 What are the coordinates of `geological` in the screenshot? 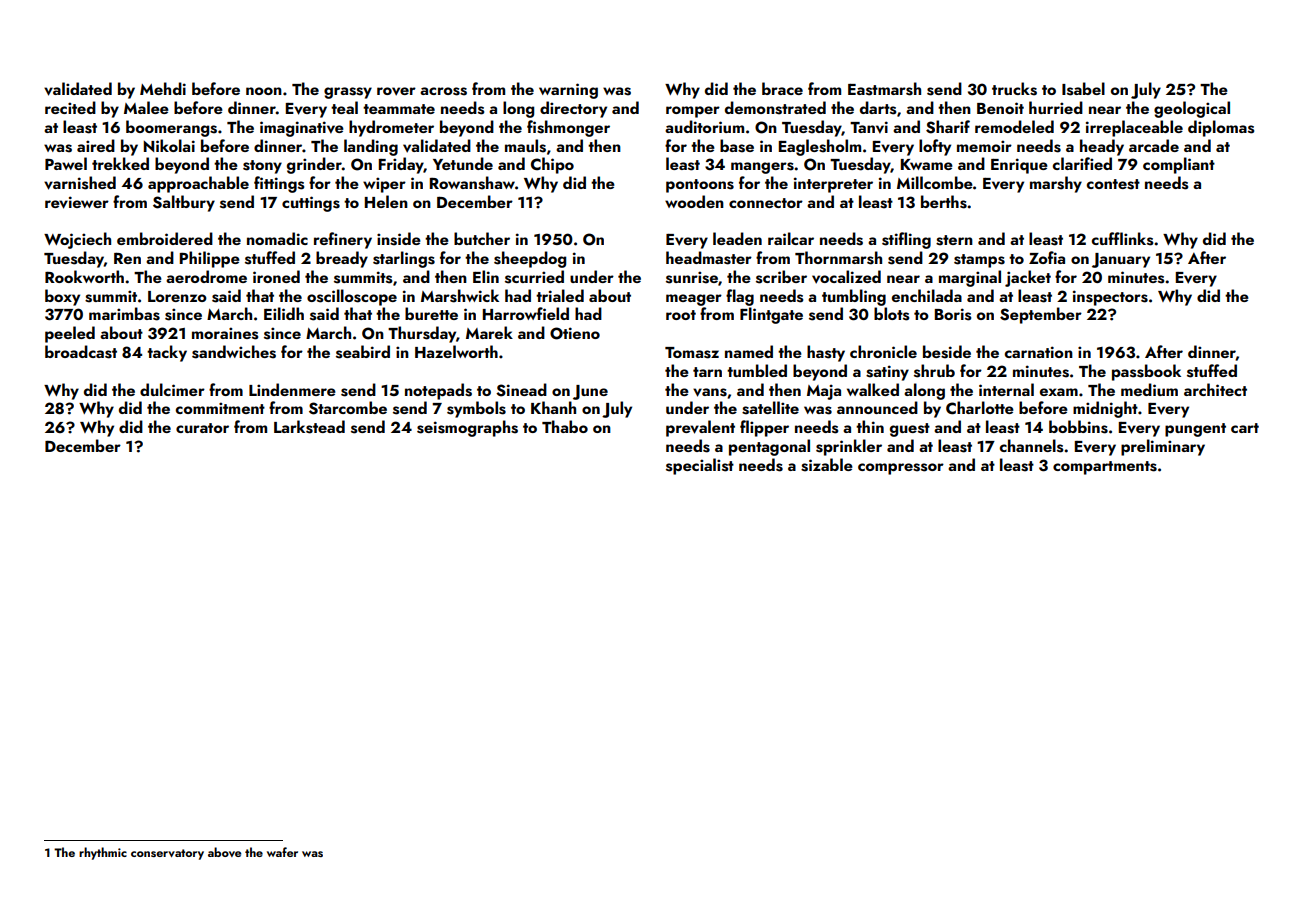 It's located at (1192, 109).
